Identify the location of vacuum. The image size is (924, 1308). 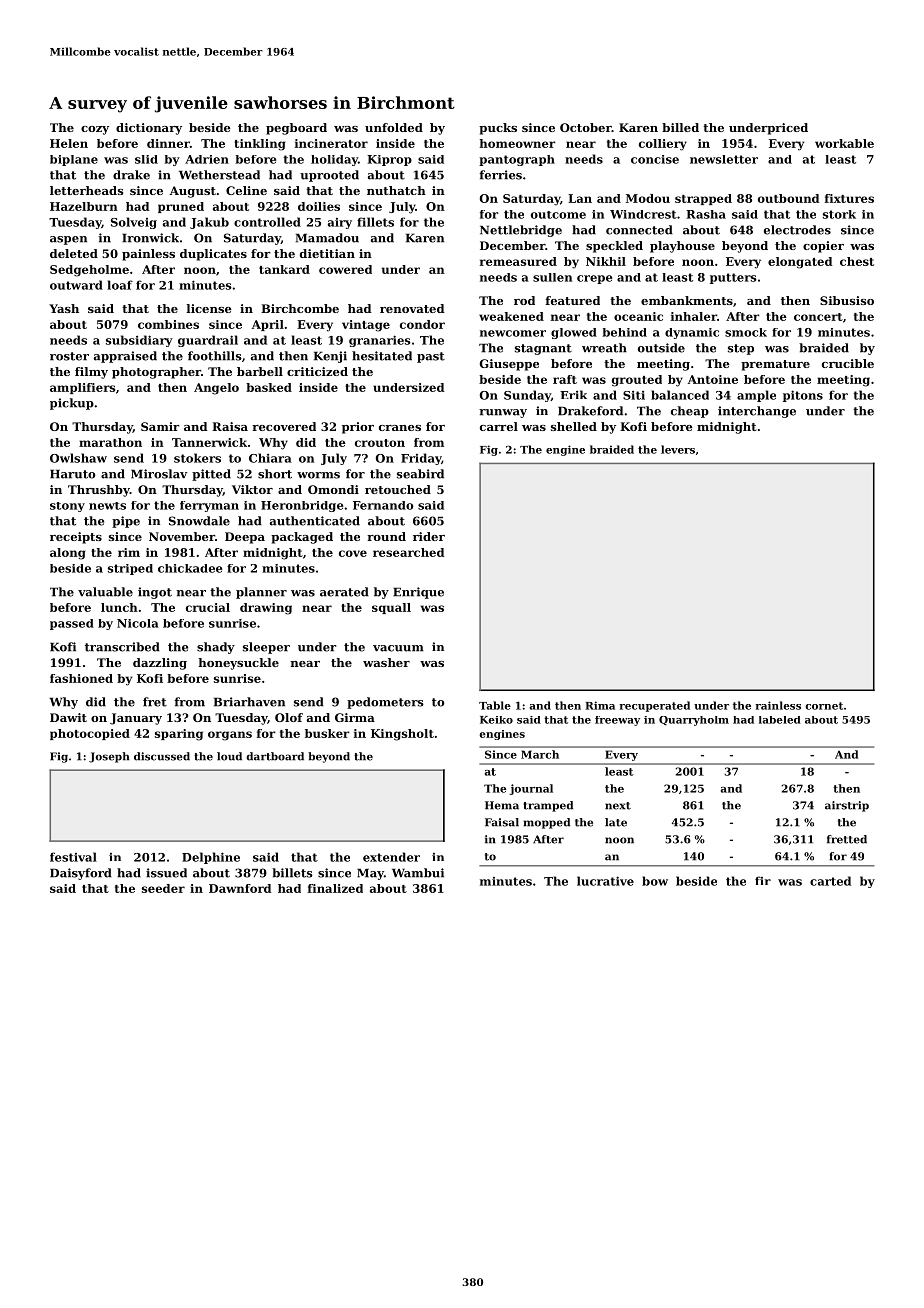
(398, 648).
